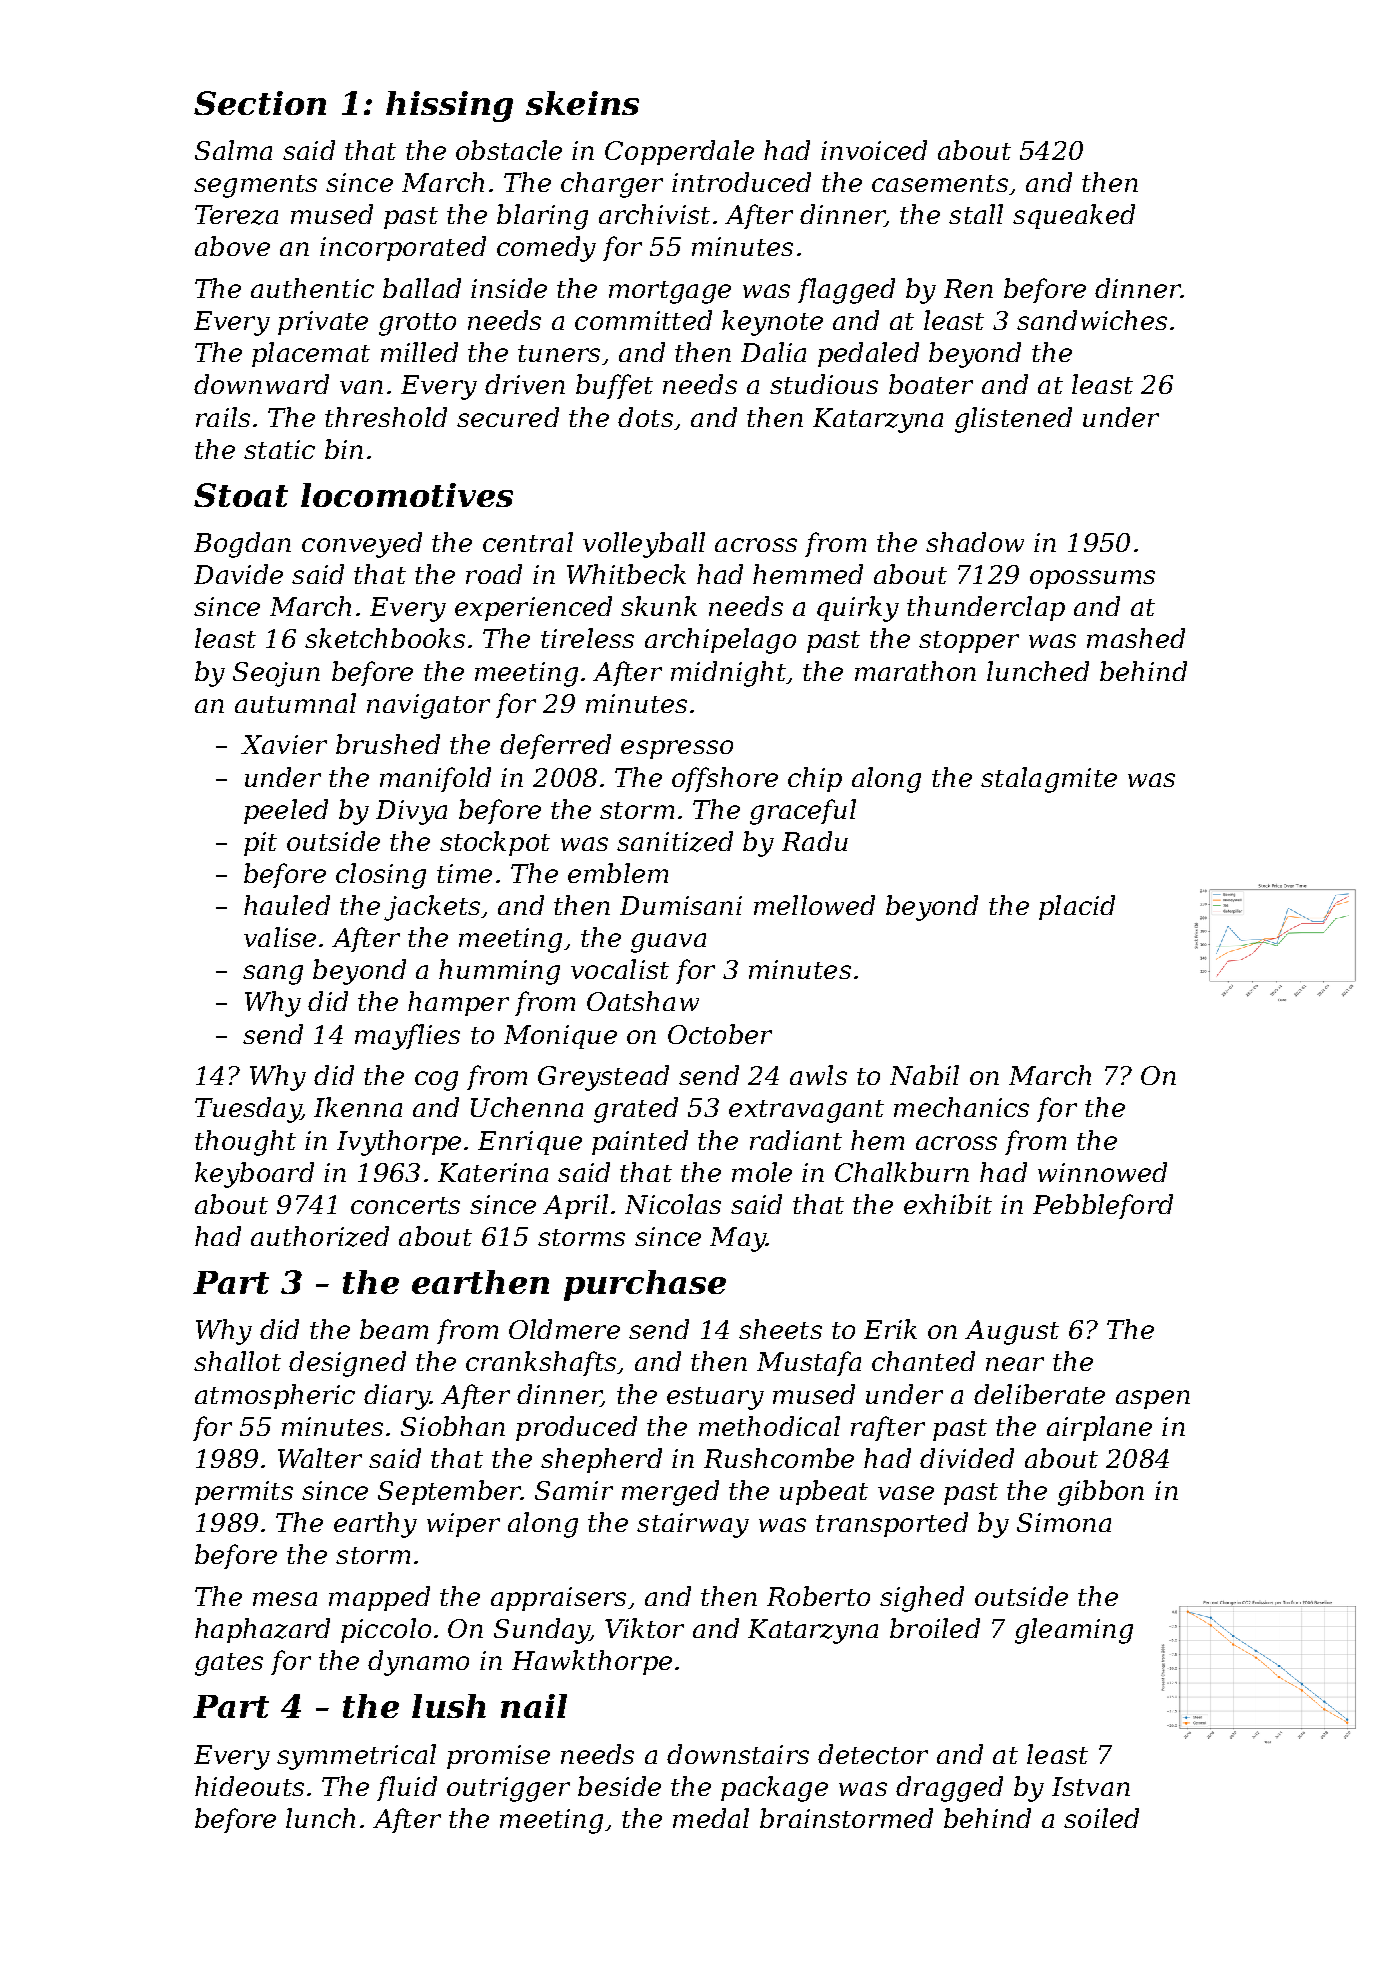  Describe the element at coordinates (1092, 579) in the screenshot. I see `opossums` at that location.
